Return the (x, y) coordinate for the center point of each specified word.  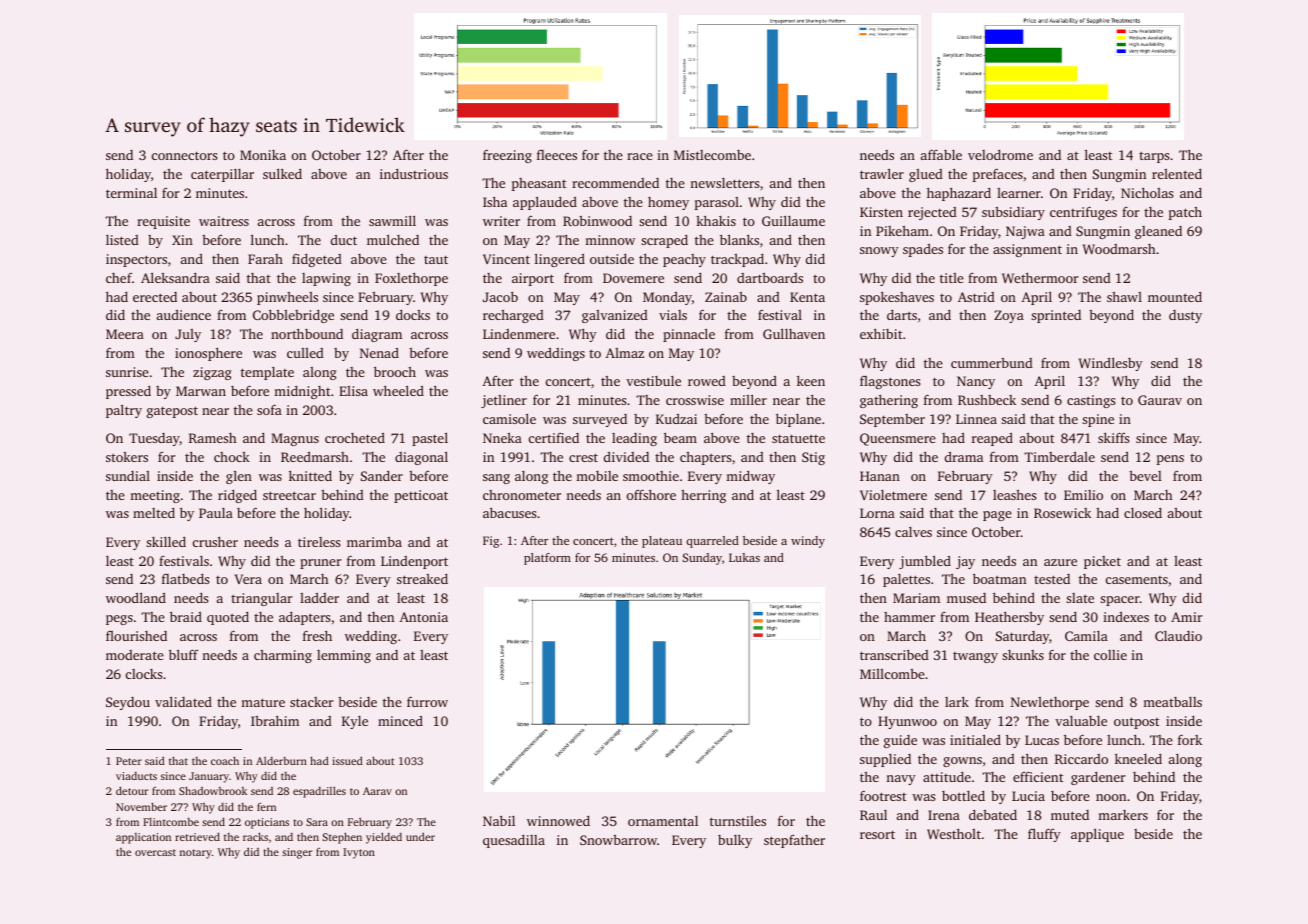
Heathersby (1009, 618)
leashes (1014, 495)
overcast (155, 852)
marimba (374, 542)
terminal (131, 193)
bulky (735, 841)
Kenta (807, 297)
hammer (909, 617)
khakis (716, 220)
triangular (261, 599)
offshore (651, 494)
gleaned (1158, 232)
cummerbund (992, 363)
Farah (265, 259)
